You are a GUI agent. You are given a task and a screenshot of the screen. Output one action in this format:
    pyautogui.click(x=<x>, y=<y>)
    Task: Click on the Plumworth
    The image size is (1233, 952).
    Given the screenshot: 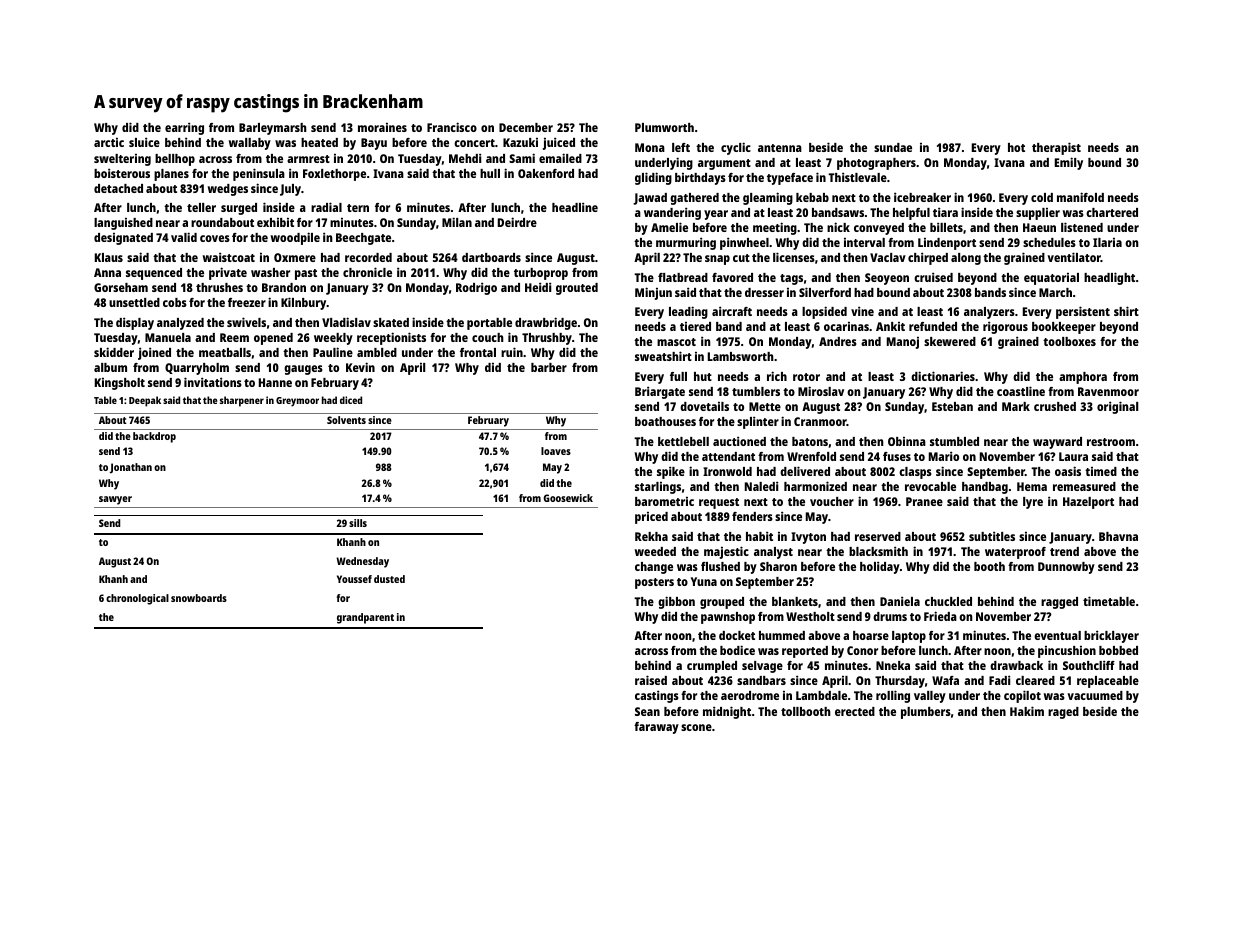 What is the action you would take?
    pyautogui.click(x=664, y=127)
